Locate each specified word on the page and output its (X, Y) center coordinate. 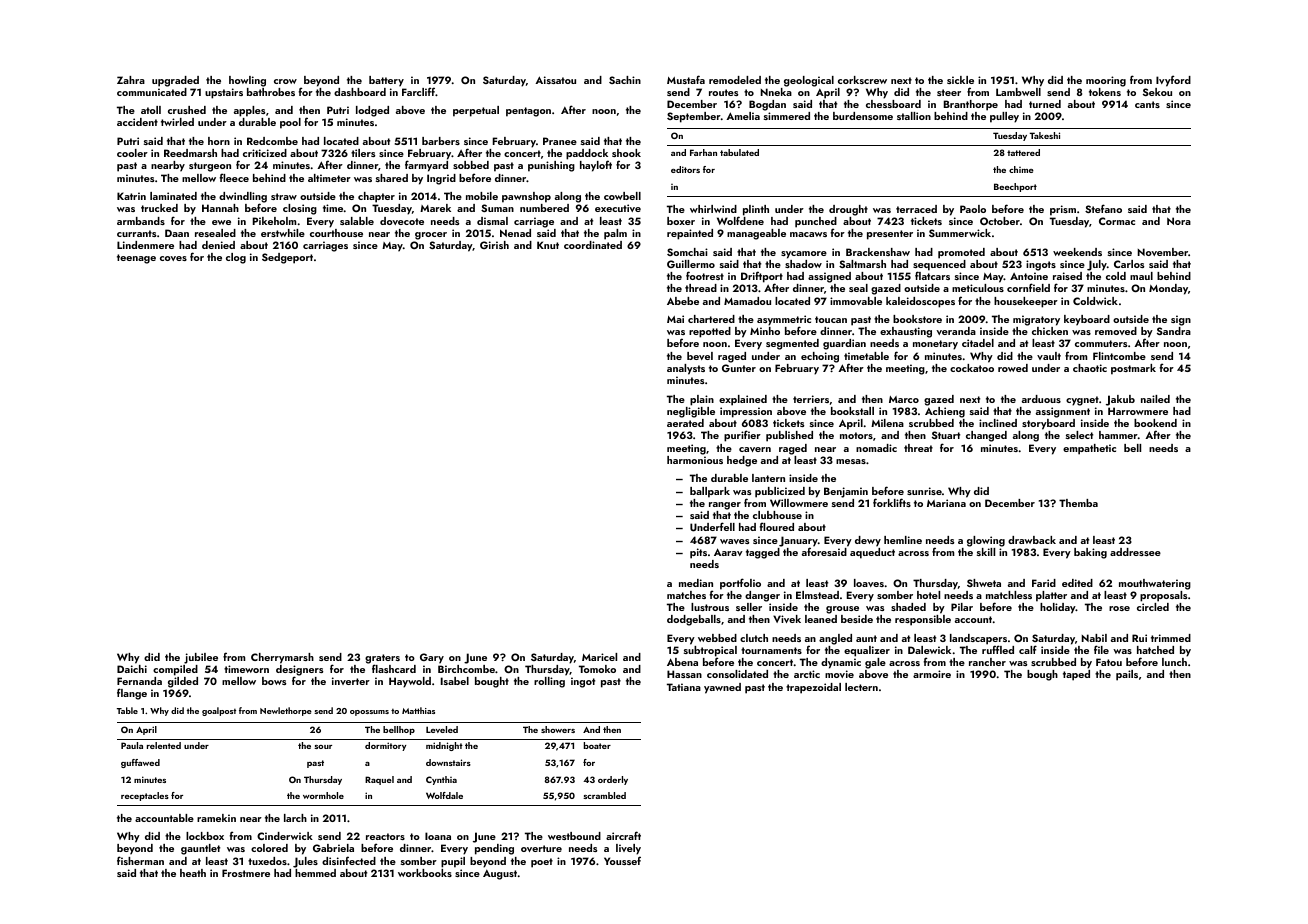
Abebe (683, 301)
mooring (1106, 81)
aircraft (623, 835)
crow (285, 81)
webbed (717, 638)
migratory (1036, 320)
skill (986, 552)
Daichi (132, 669)
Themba (1078, 503)
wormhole (323, 795)
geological (809, 81)
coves (173, 258)
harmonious (695, 460)
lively (628, 849)
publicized (780, 492)
